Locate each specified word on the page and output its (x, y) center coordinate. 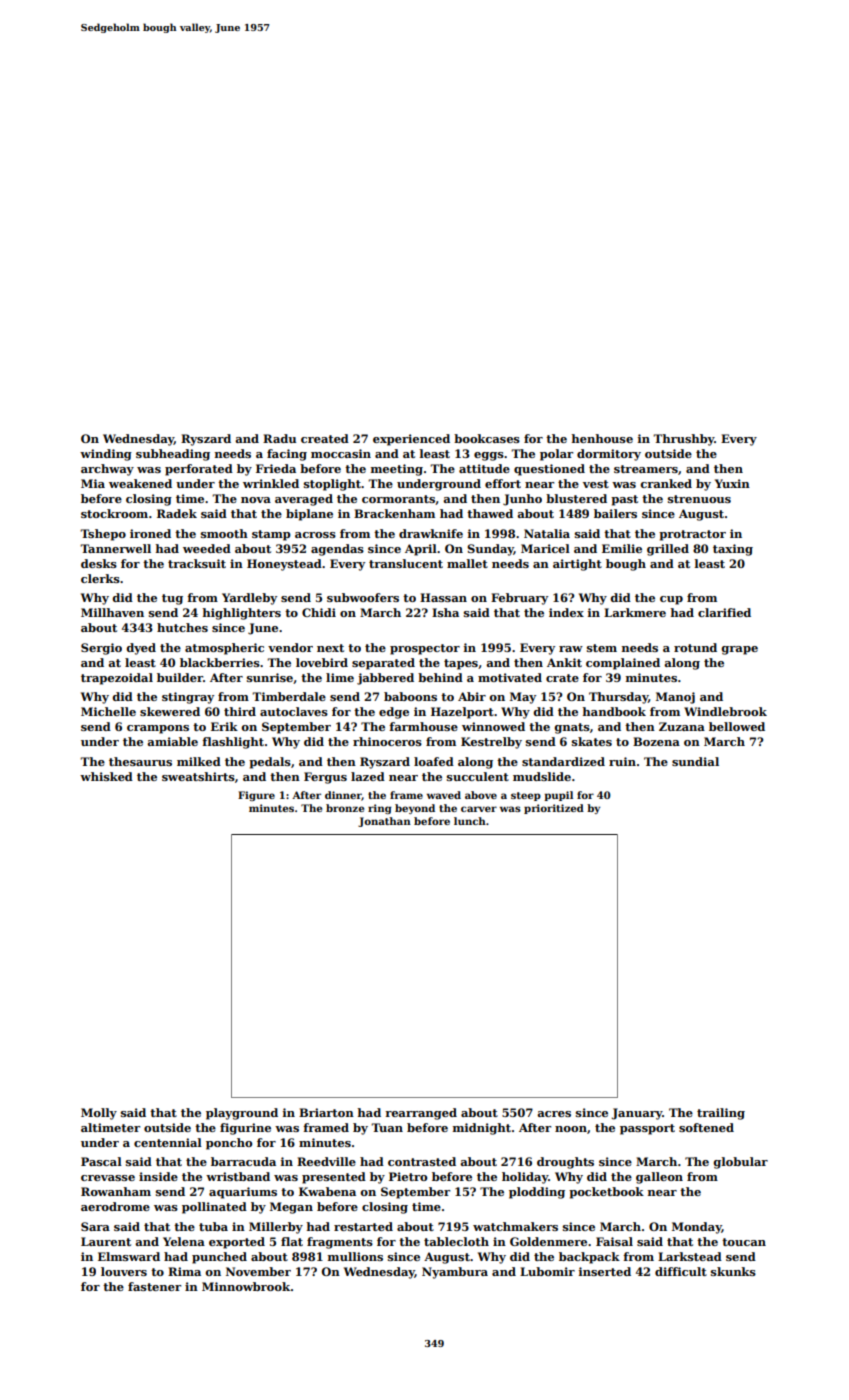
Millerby (276, 1228)
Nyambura (455, 1273)
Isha (445, 612)
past (624, 500)
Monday (697, 1228)
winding (106, 455)
